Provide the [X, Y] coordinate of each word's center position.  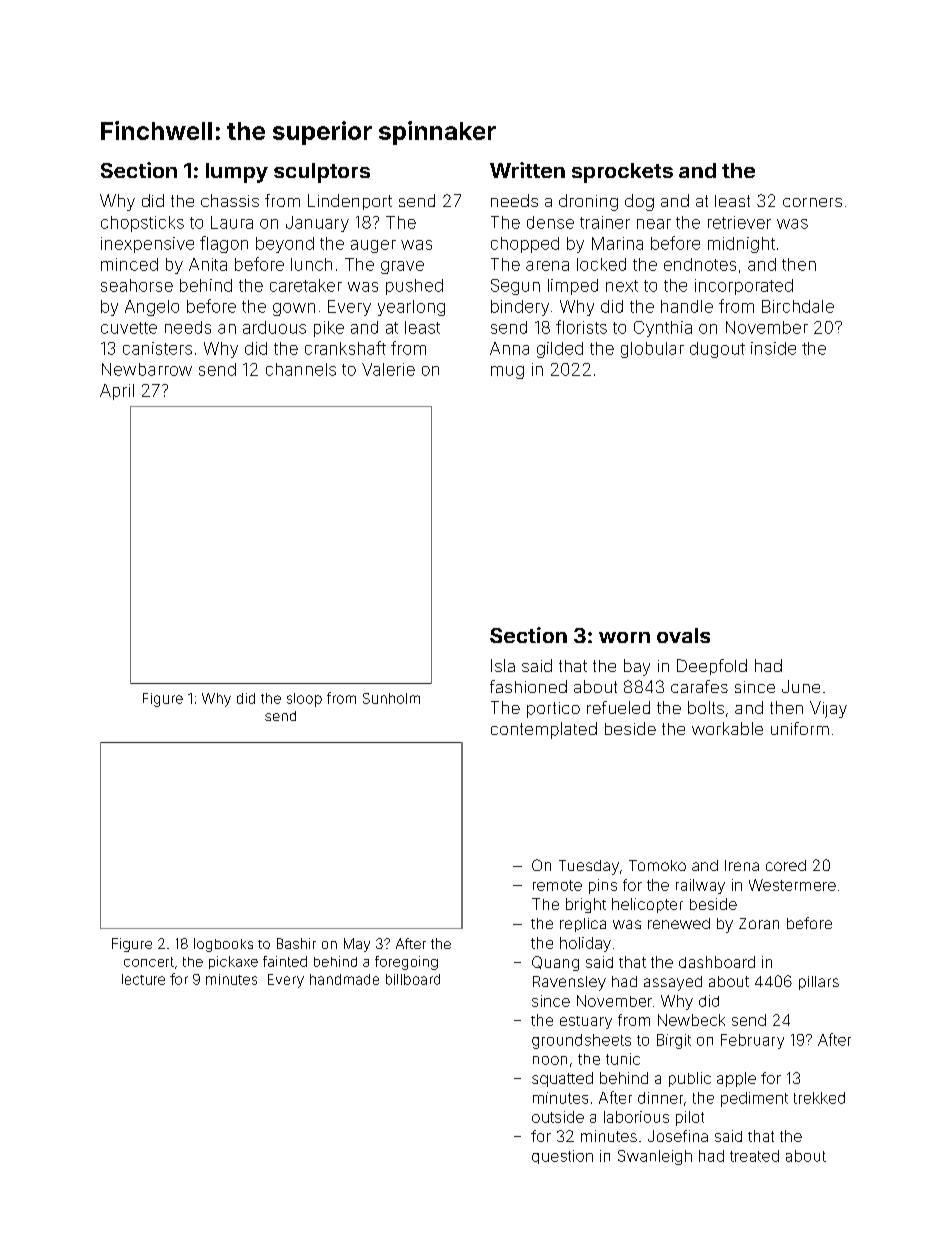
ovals [683, 635]
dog [639, 202]
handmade [344, 979]
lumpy [237, 173]
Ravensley [569, 983]
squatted [562, 1079]
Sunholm [391, 698]
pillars [819, 983]
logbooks [223, 945]
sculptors [322, 173]
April [117, 392]
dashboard [717, 962]
